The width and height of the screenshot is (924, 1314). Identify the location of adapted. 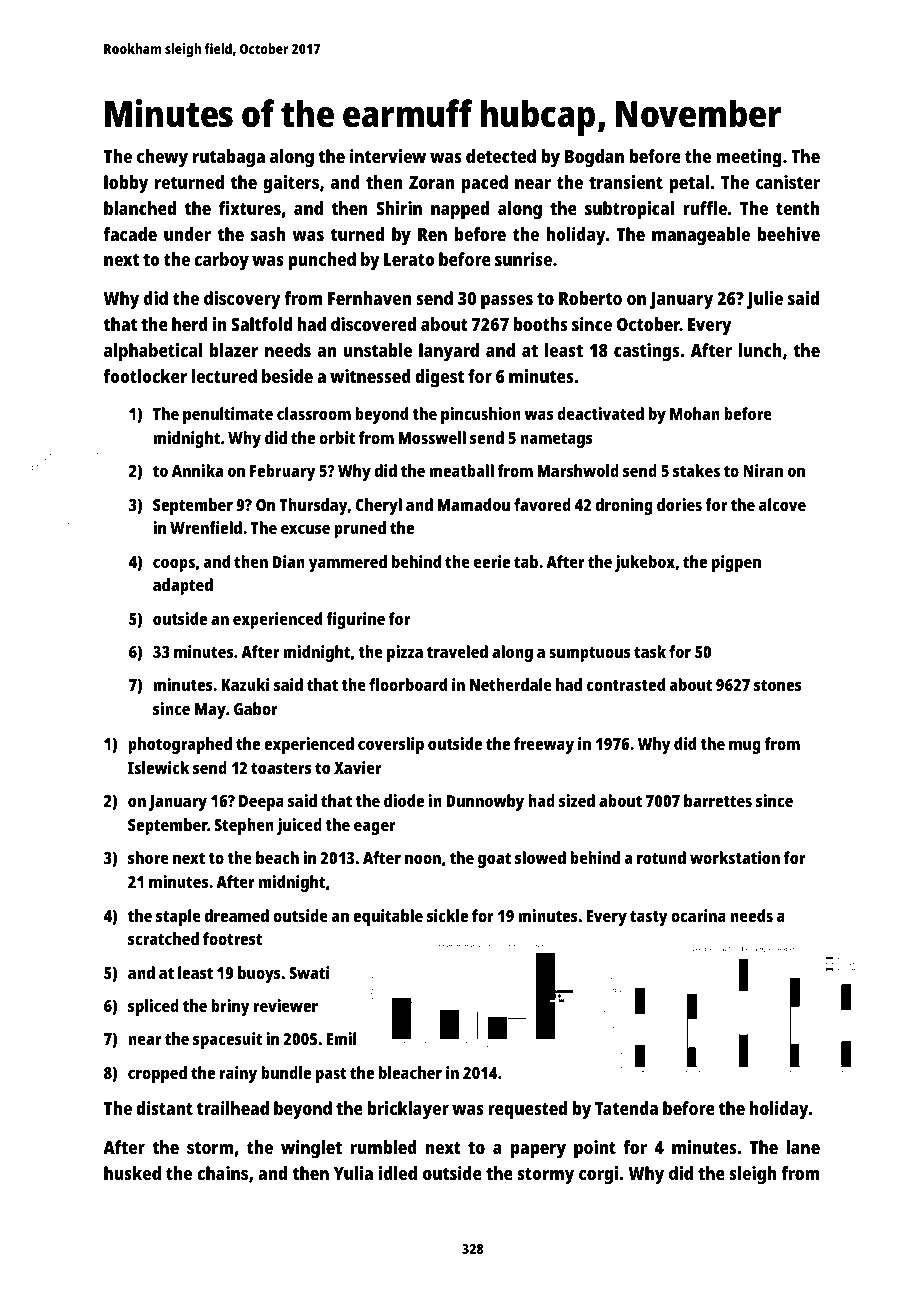
(183, 586).
